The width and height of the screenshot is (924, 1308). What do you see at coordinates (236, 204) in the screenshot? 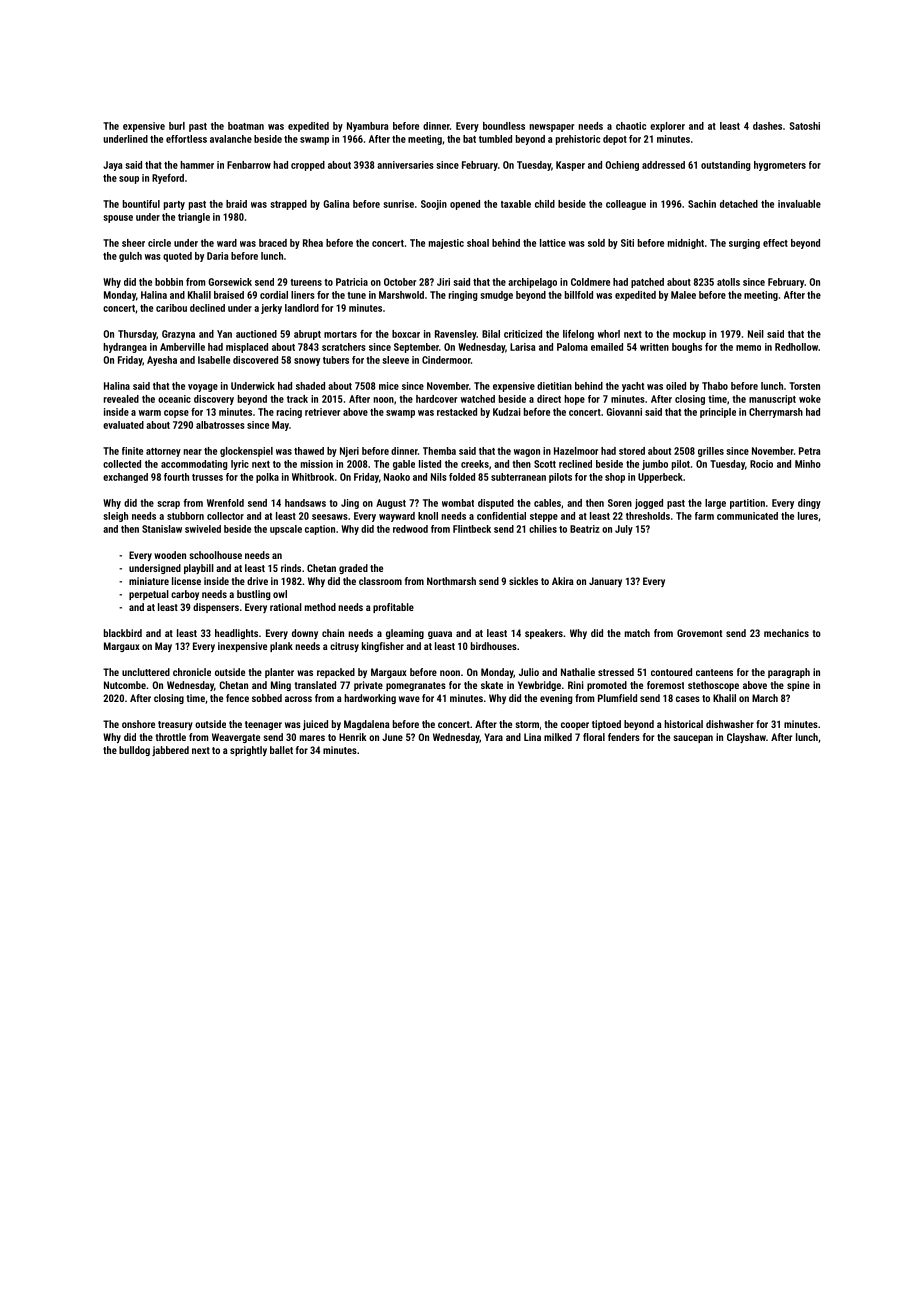
I see `braid` at bounding box center [236, 204].
